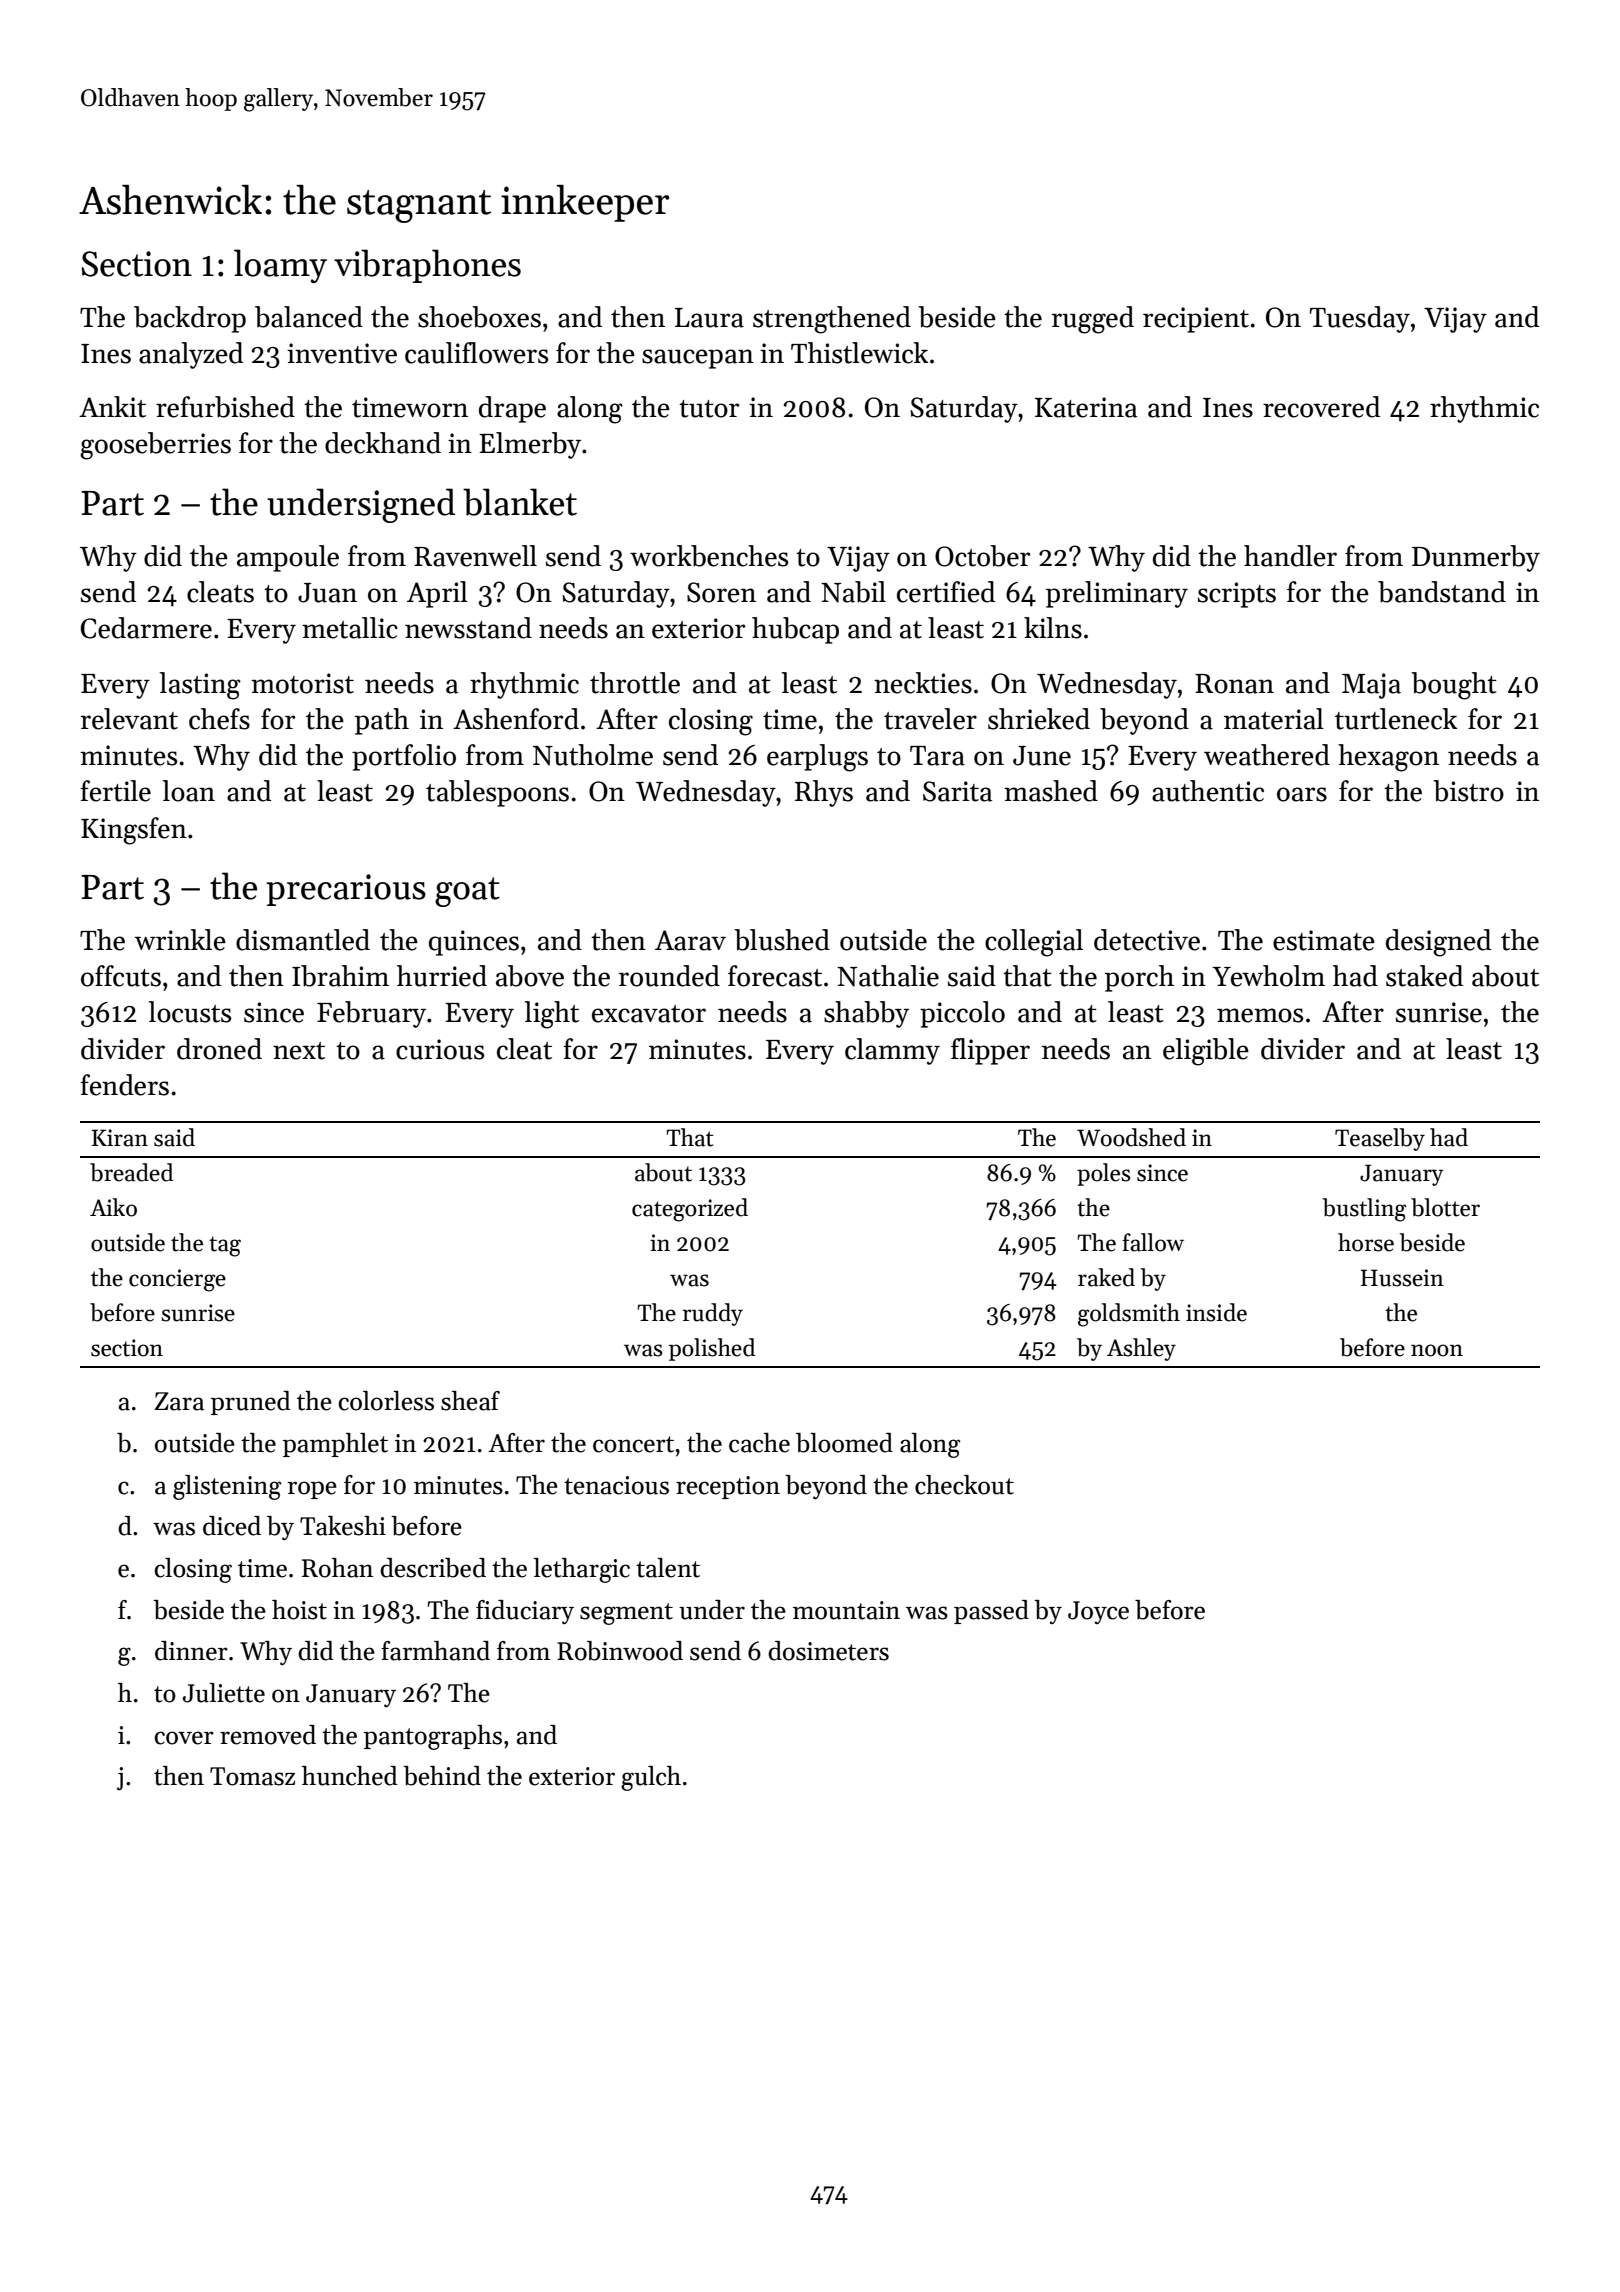 The width and height of the image is (1620, 2292). I want to click on concierge, so click(177, 1280).
